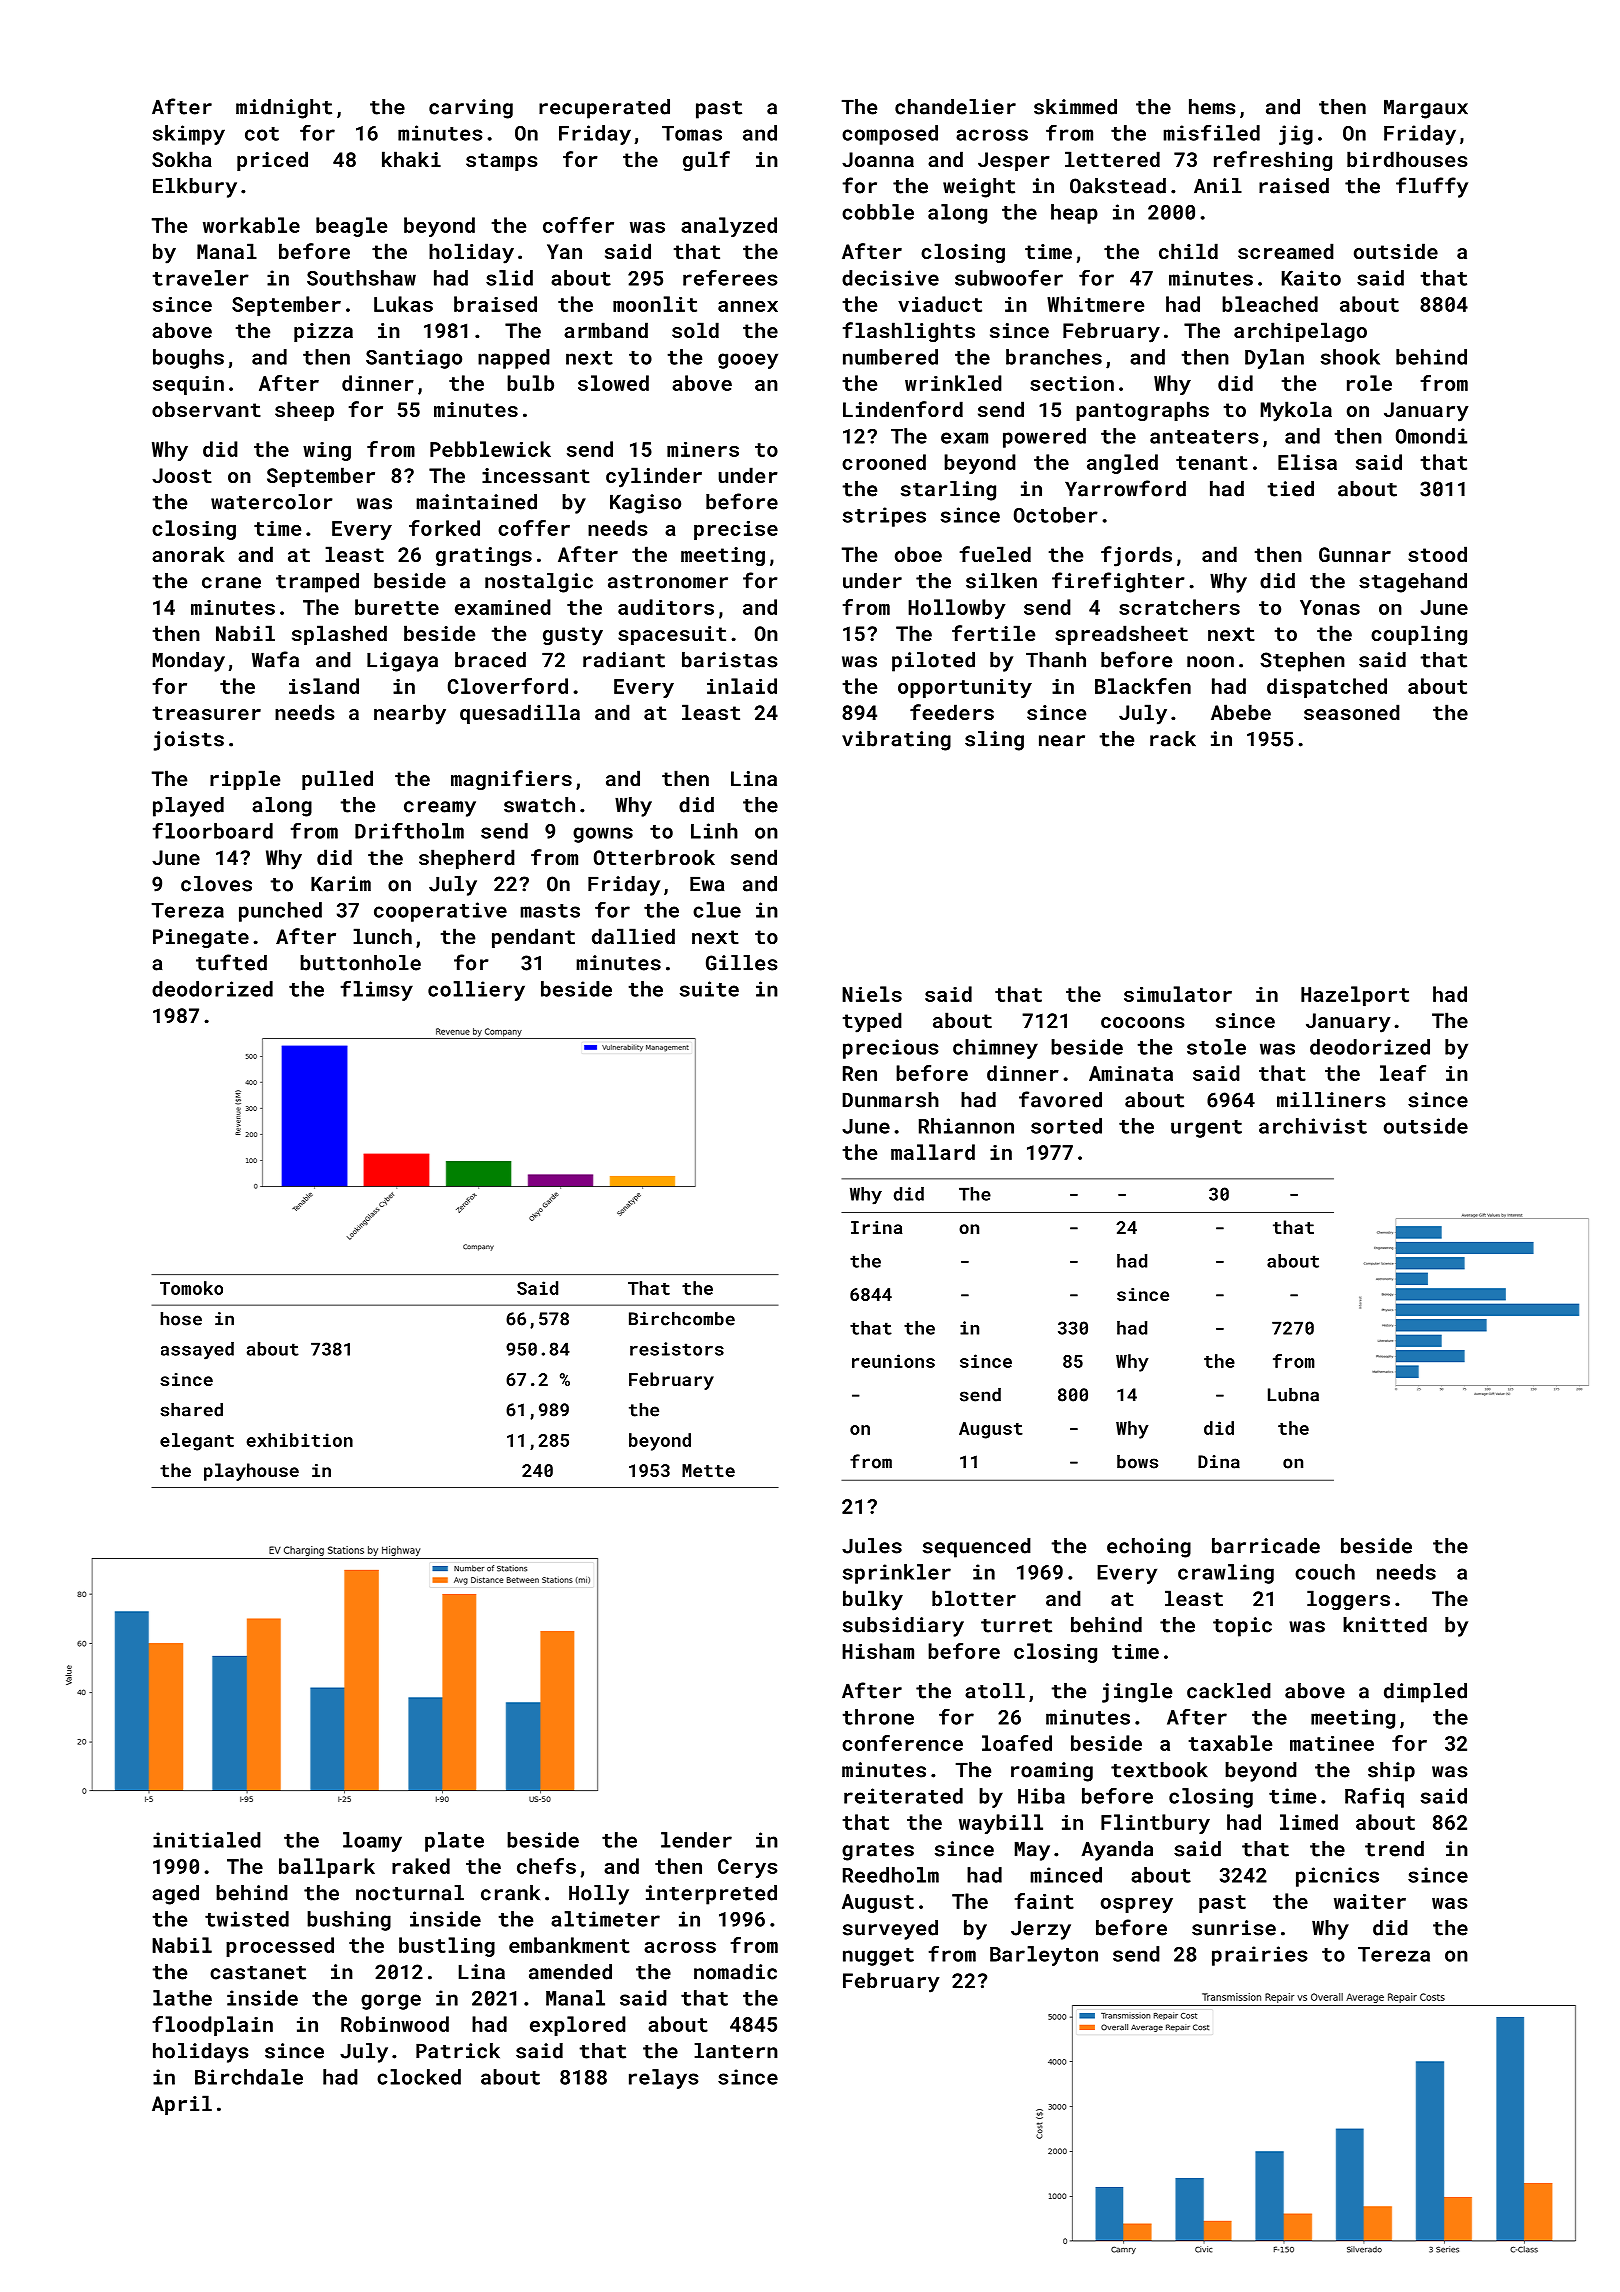 The image size is (1620, 2292). I want to click on lantern, so click(736, 2051).
